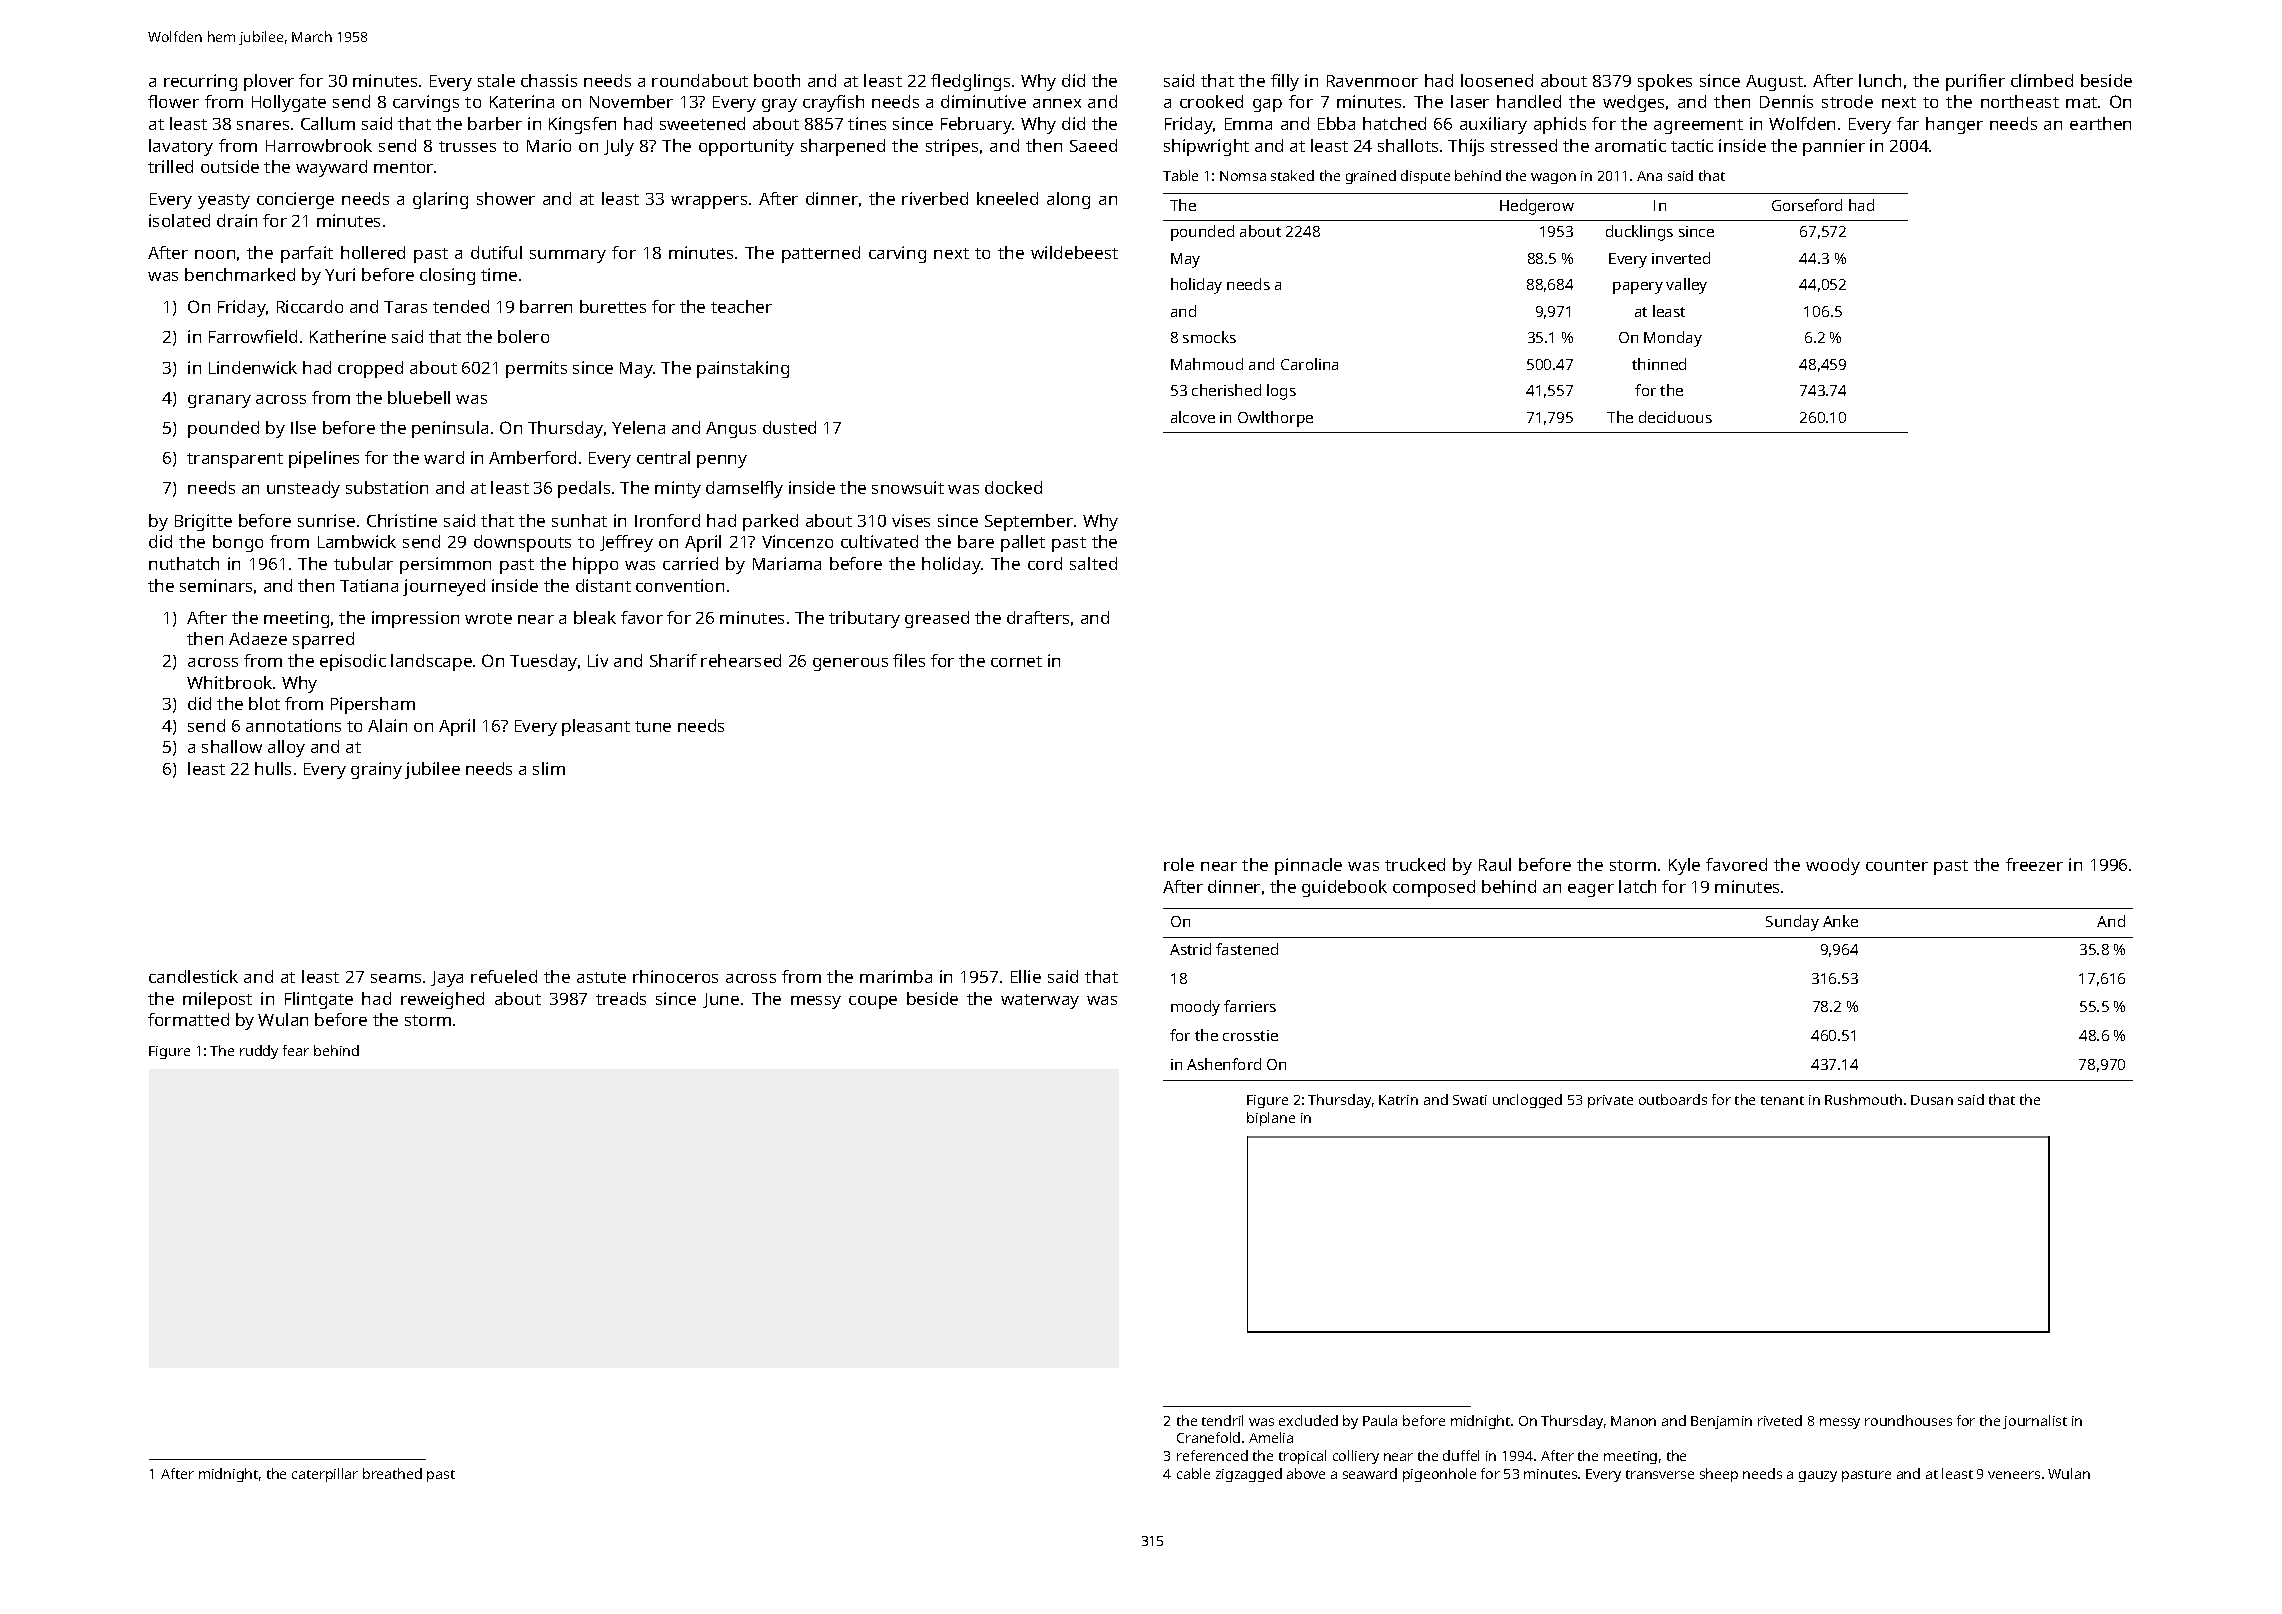  Describe the element at coordinates (908, 487) in the screenshot. I see `snowsuit` at that location.
